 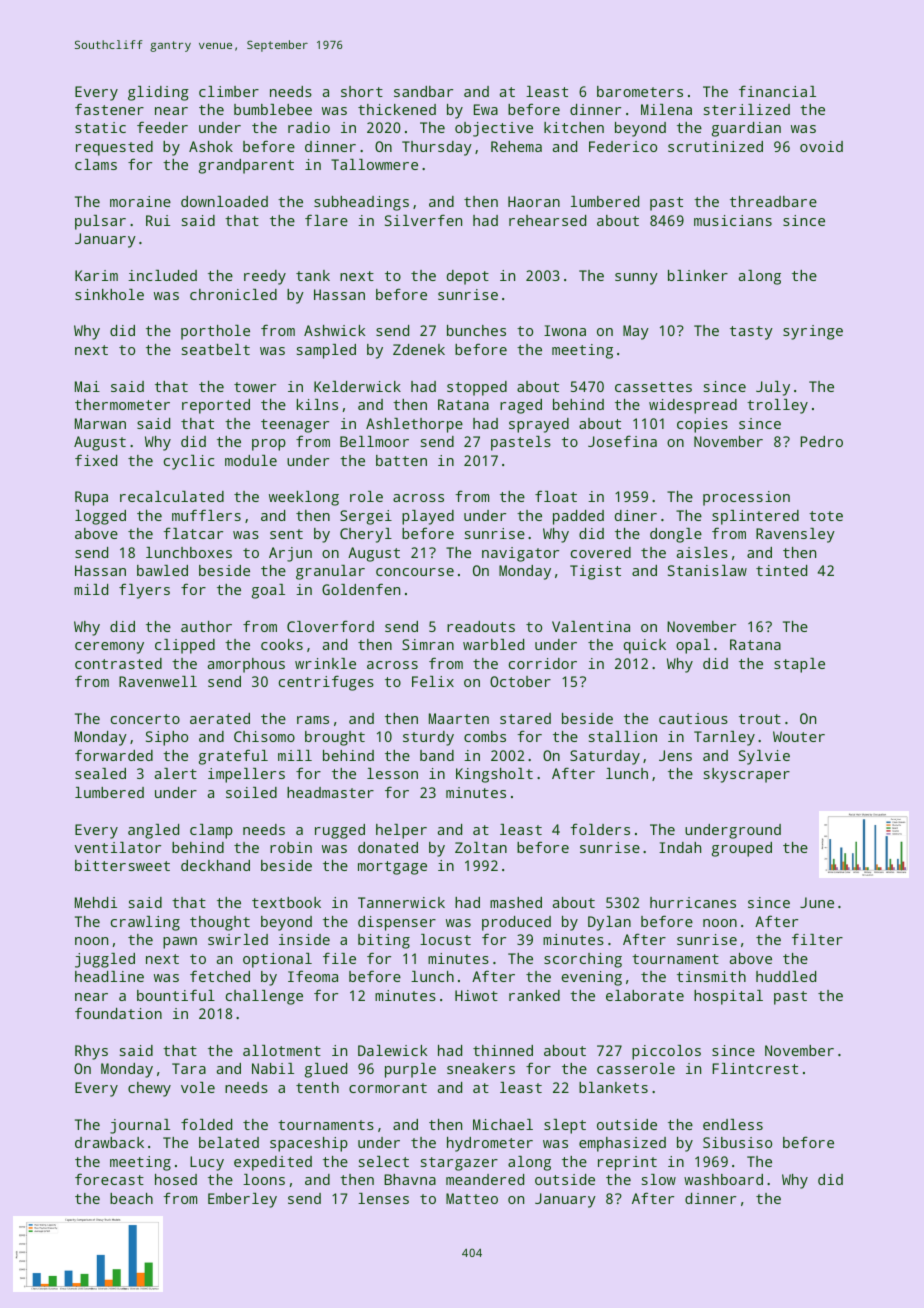 What do you see at coordinates (468, 277) in the page?
I see `depot` at bounding box center [468, 277].
